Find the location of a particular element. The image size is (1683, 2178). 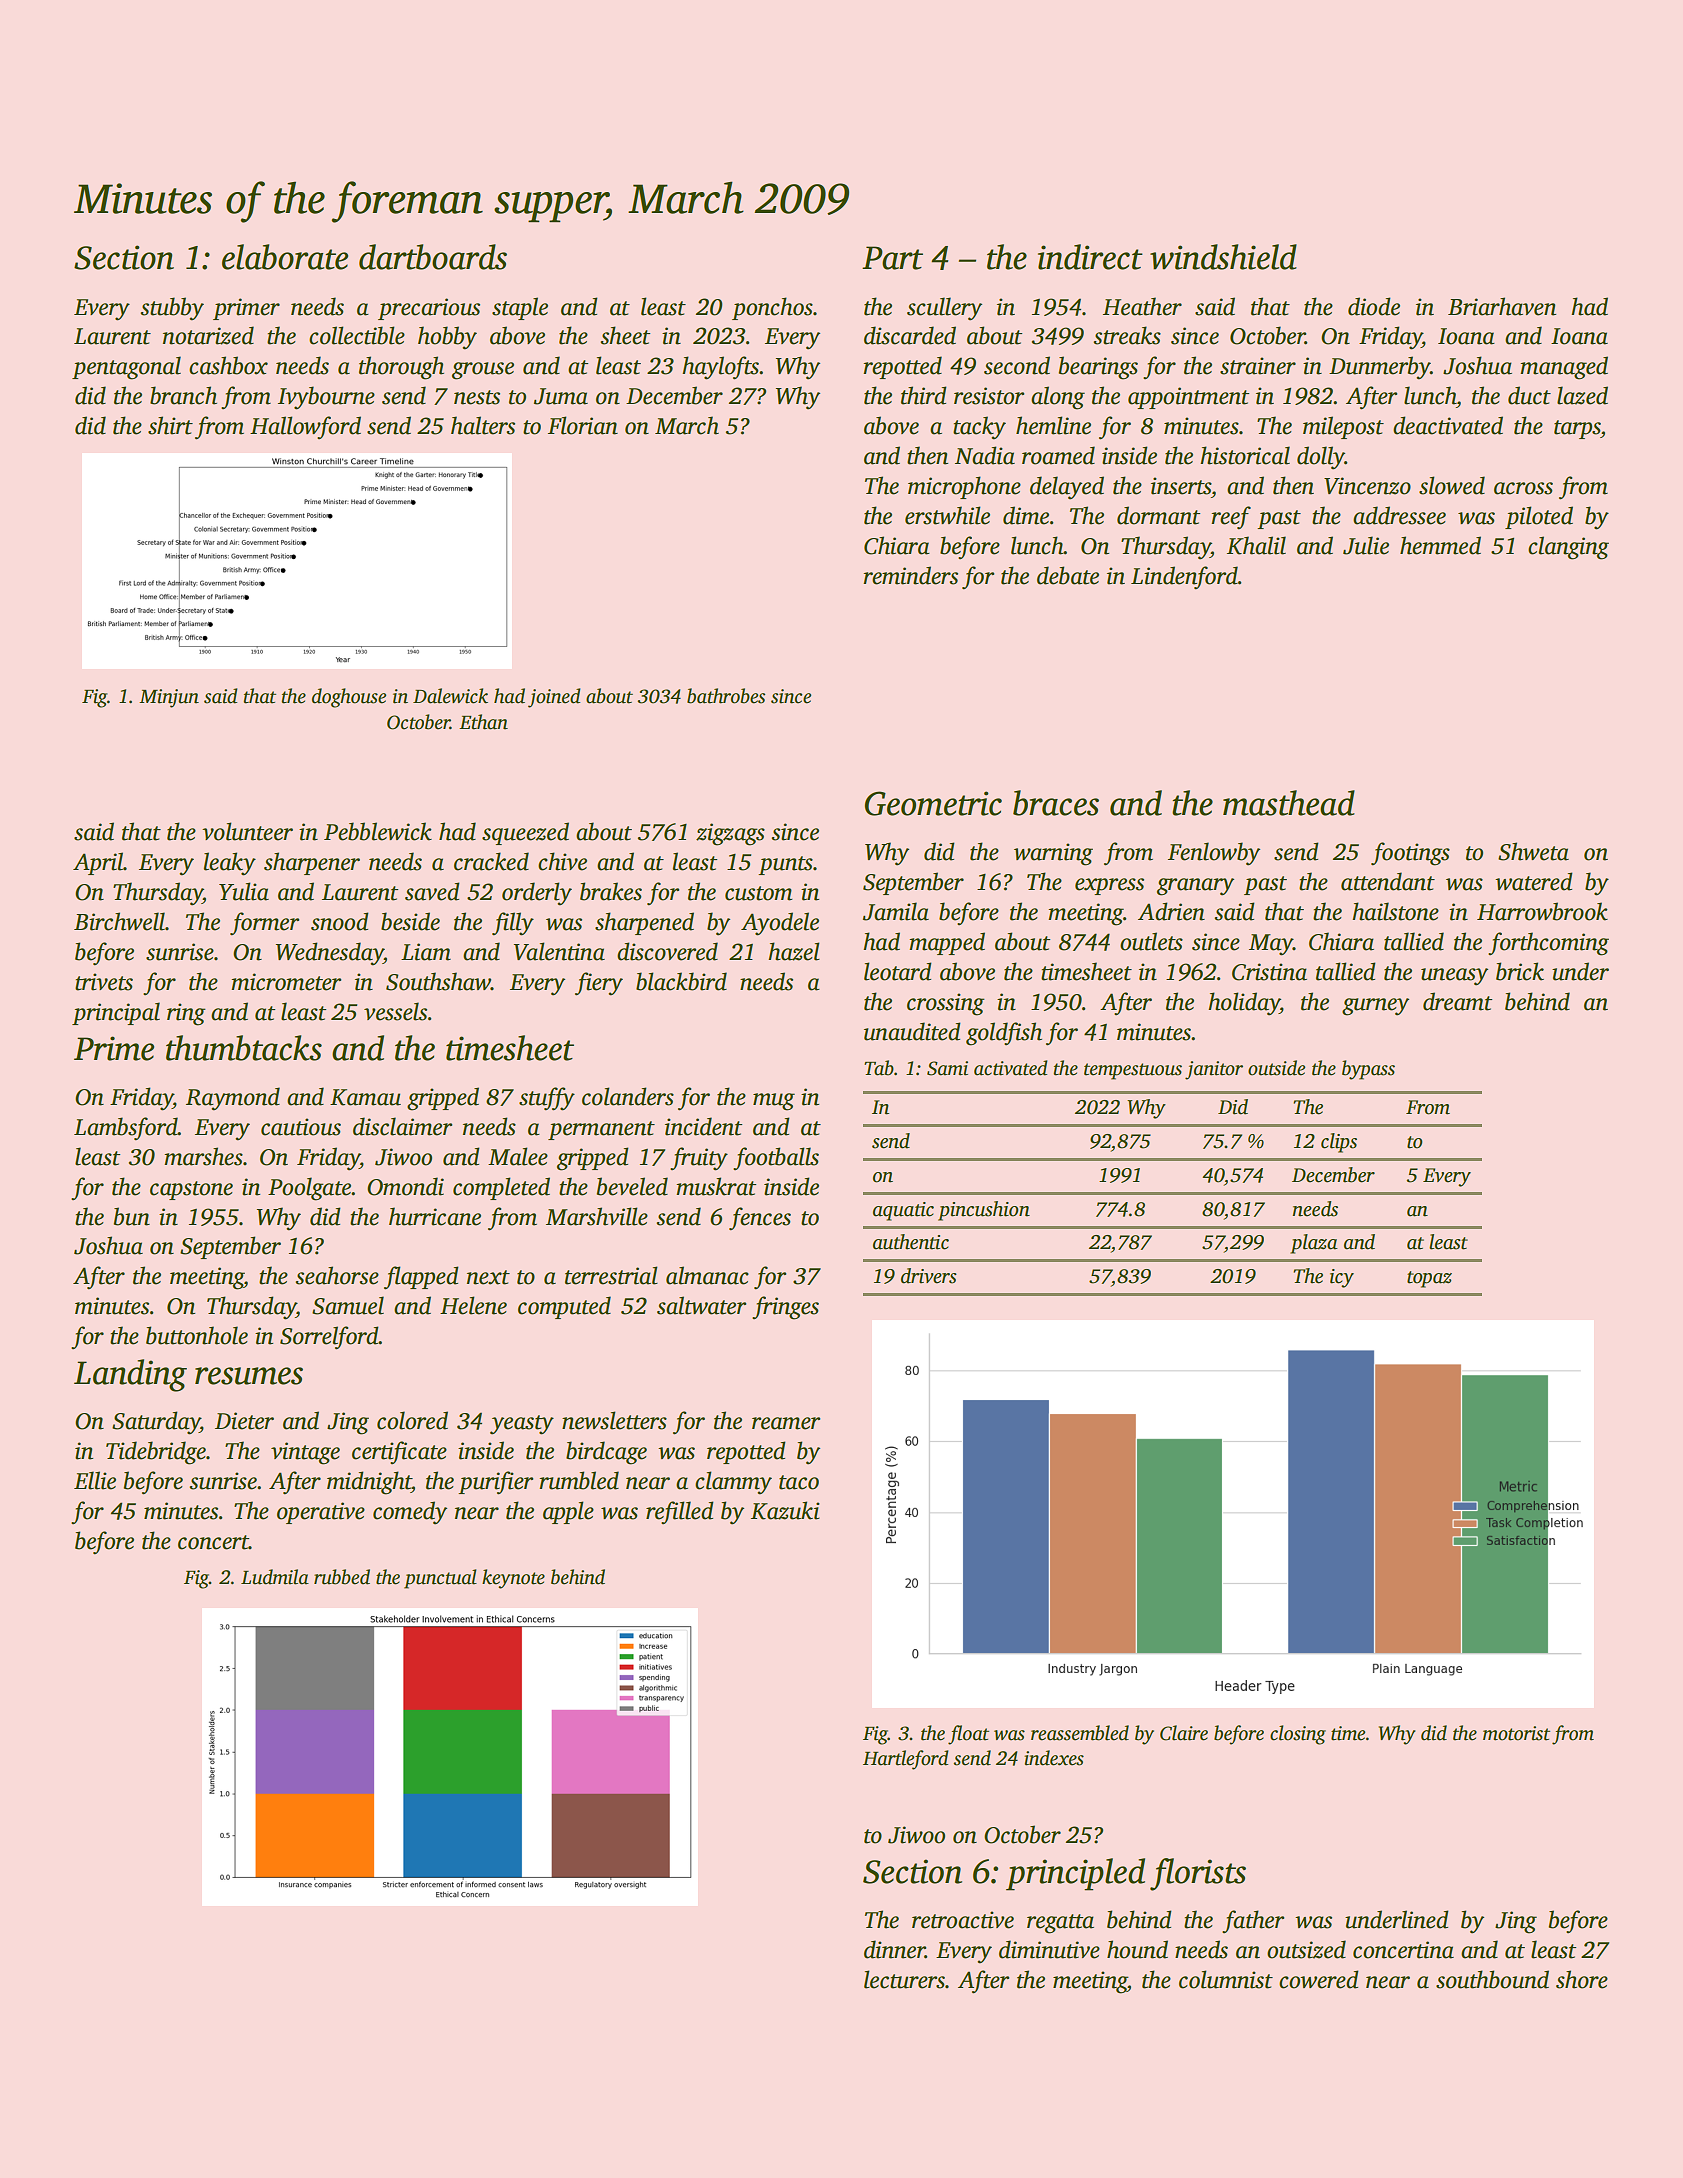

Florian is located at coordinates (583, 425).
